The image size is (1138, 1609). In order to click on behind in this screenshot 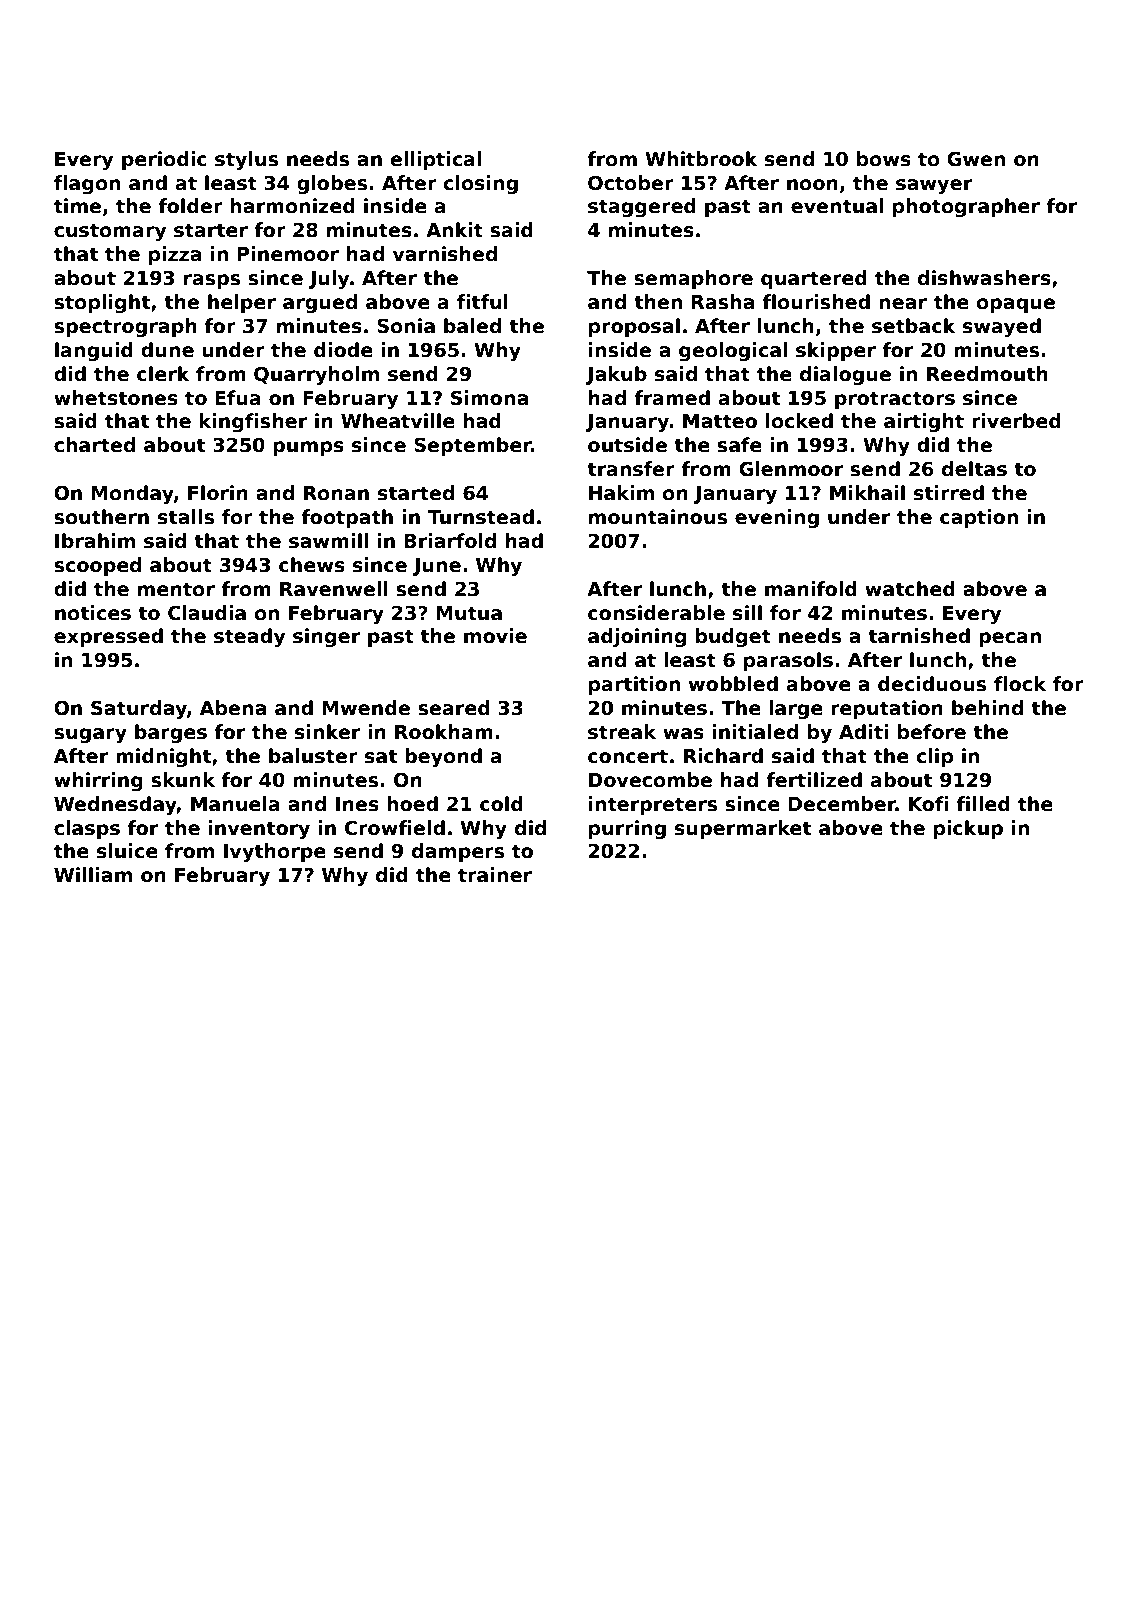, I will do `click(987, 708)`.
